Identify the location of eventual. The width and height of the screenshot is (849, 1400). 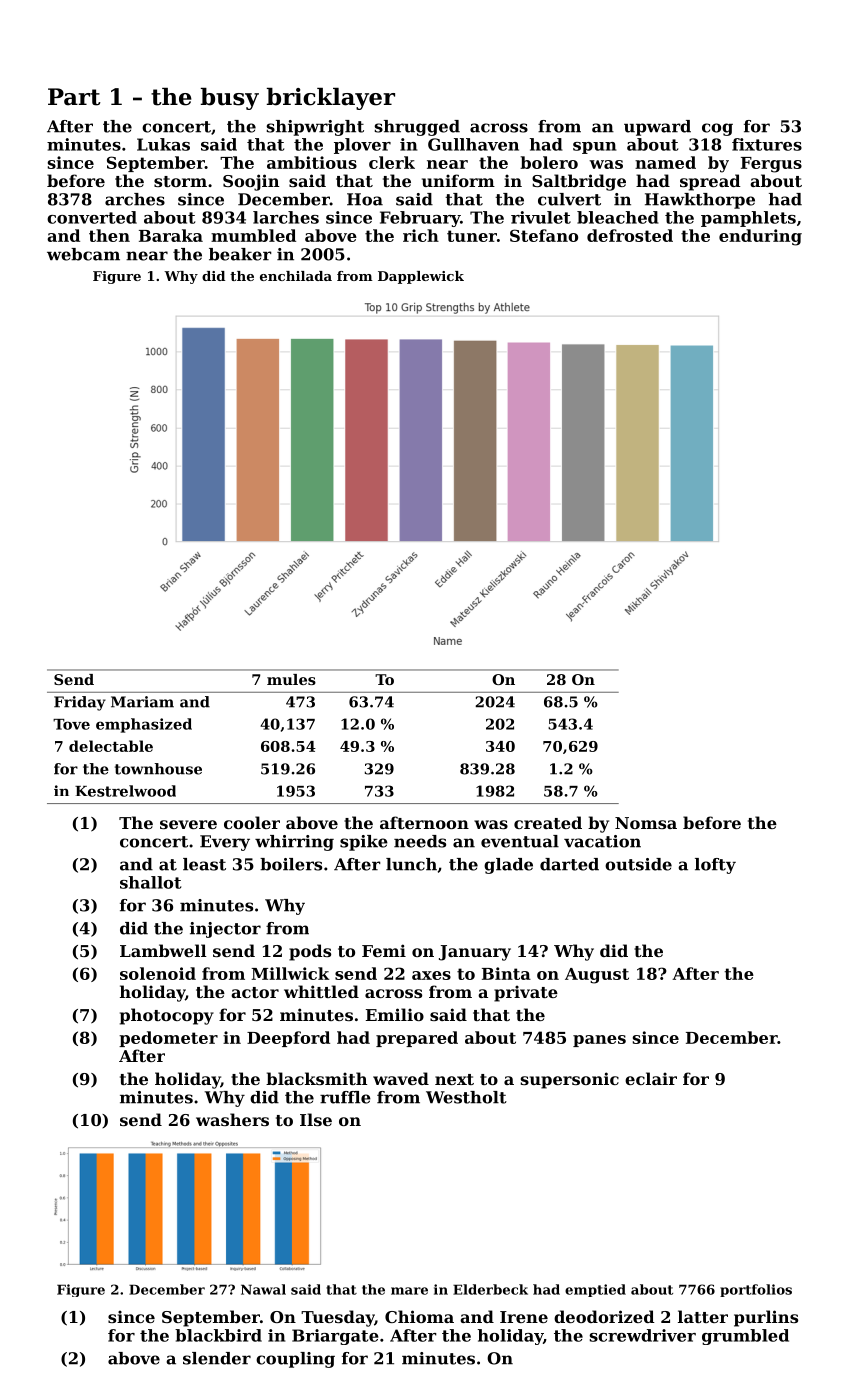
(520, 841).
